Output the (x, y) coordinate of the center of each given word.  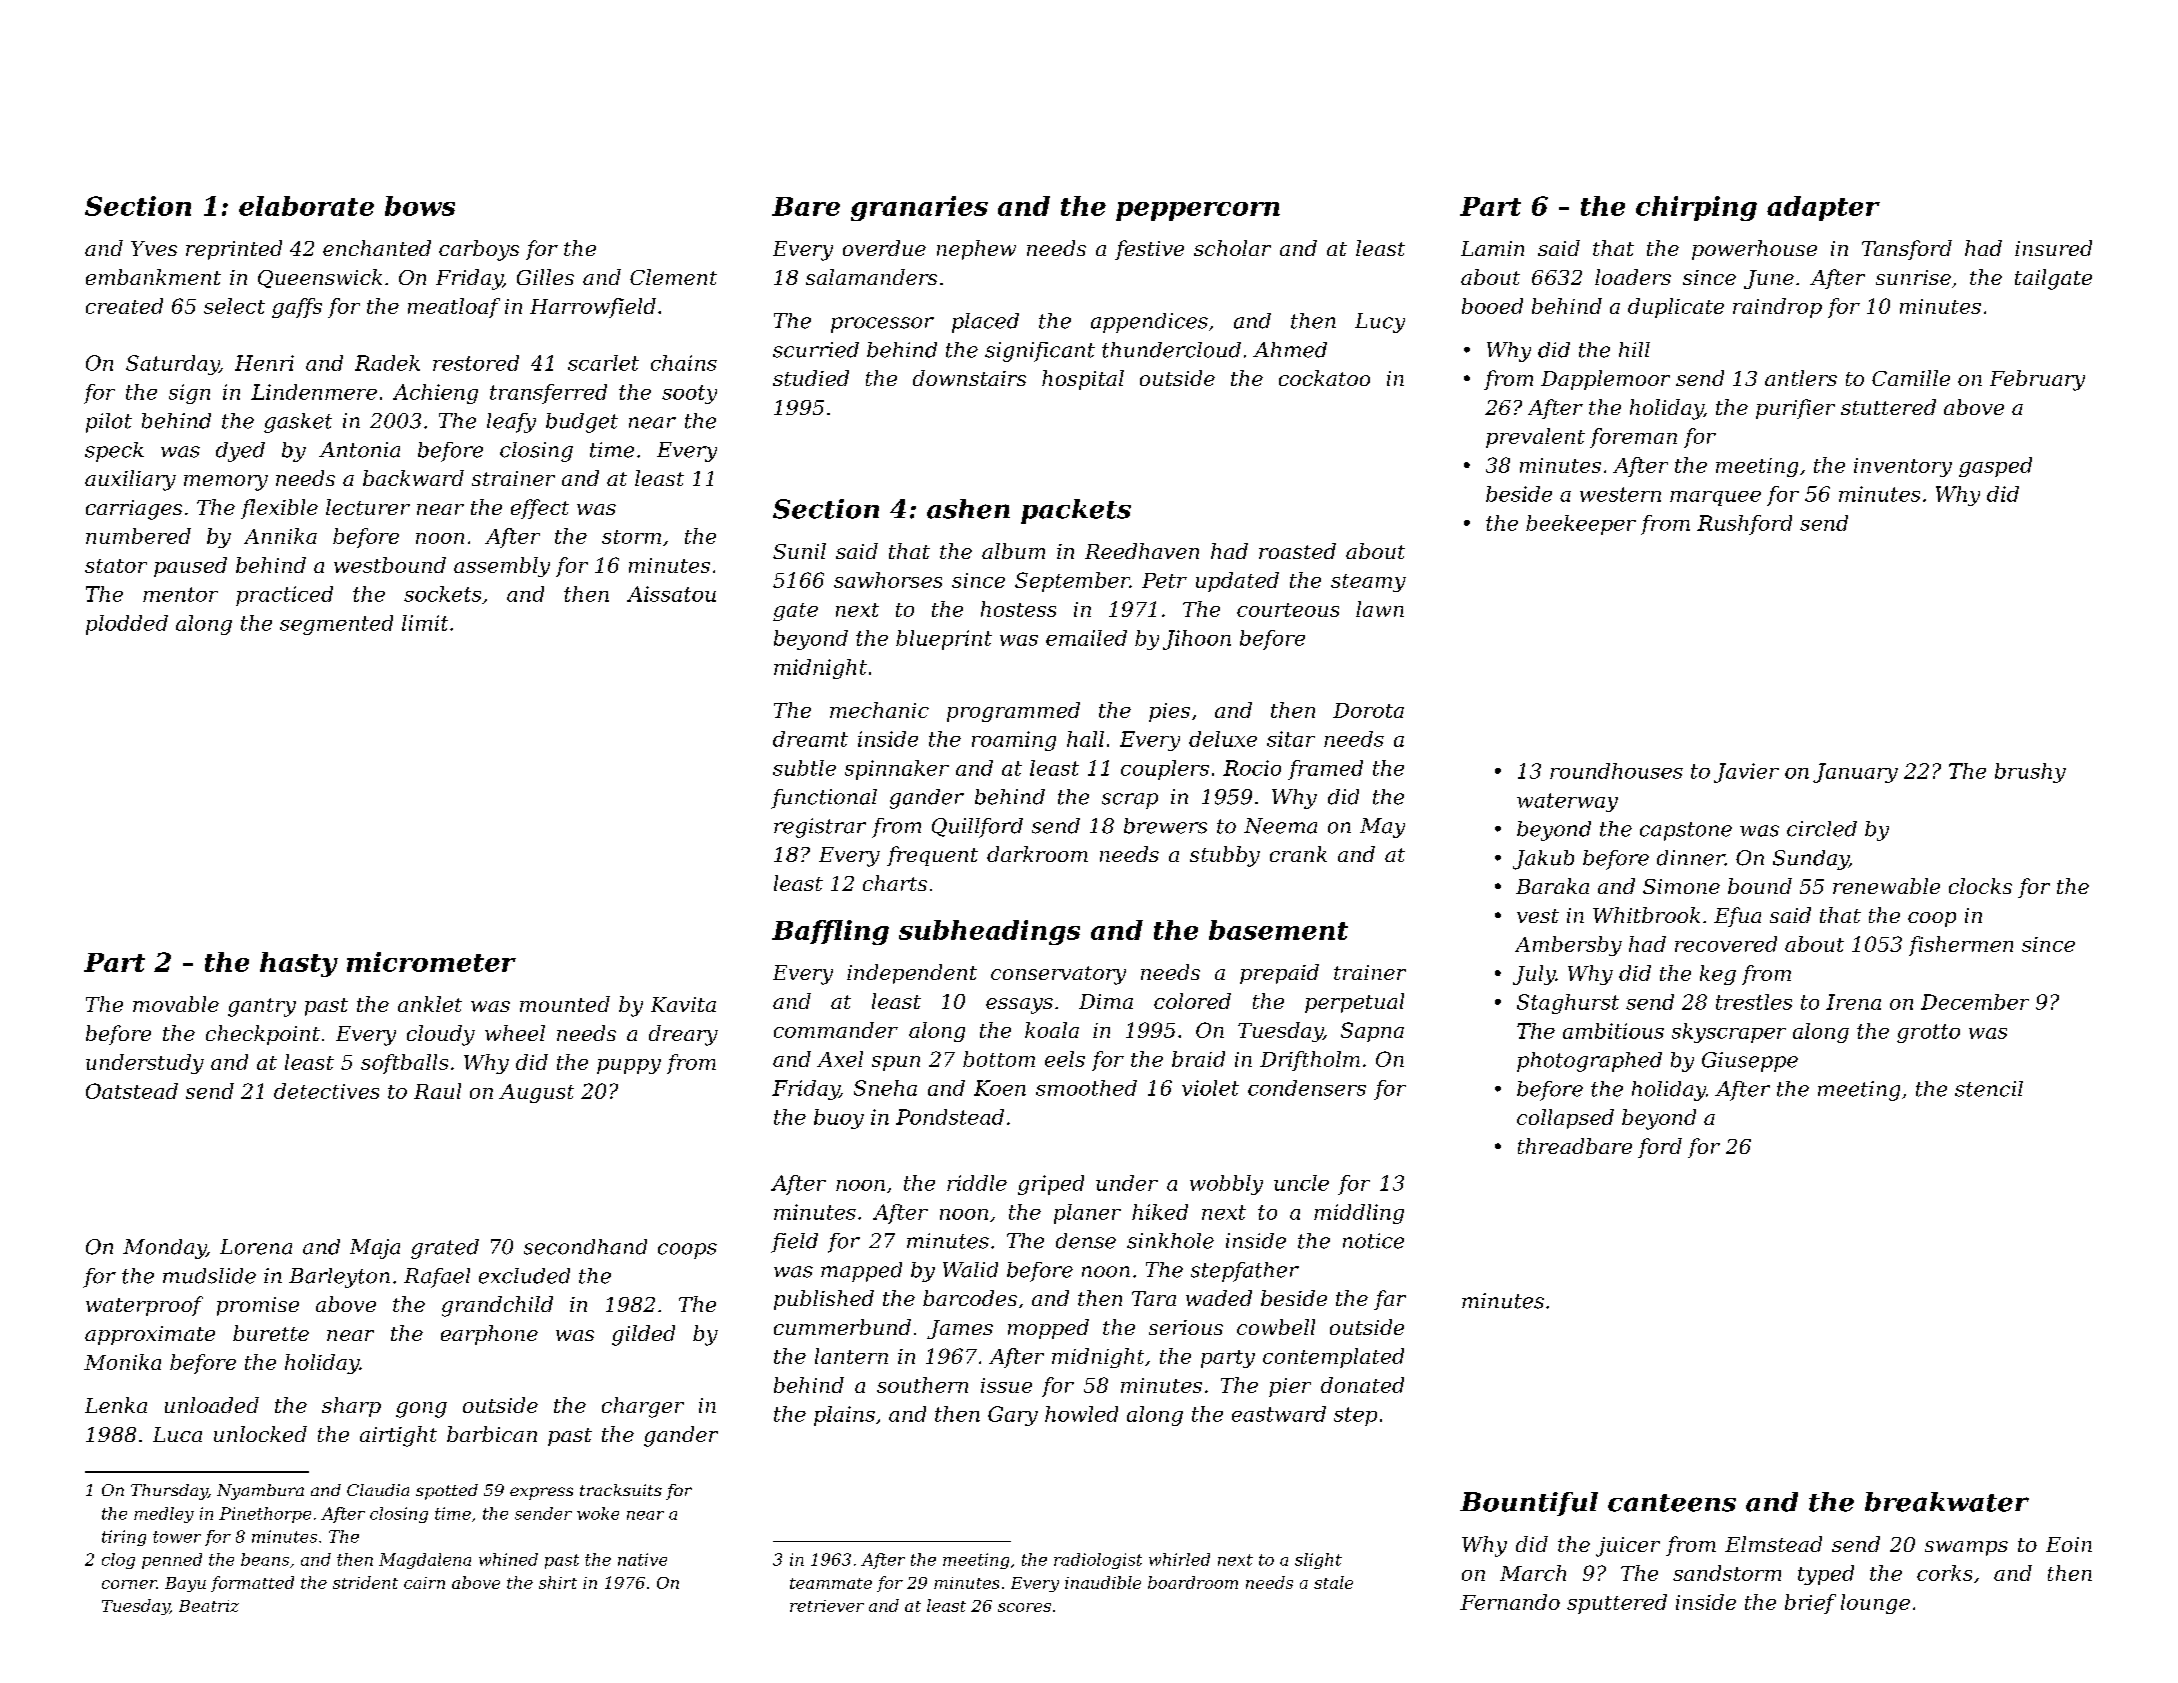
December (1975, 1002)
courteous (1288, 610)
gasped (1995, 467)
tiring (124, 1538)
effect (540, 509)
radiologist (1098, 1561)
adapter (1823, 208)
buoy (839, 1119)
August (536, 1093)
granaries (919, 208)
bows (420, 206)
